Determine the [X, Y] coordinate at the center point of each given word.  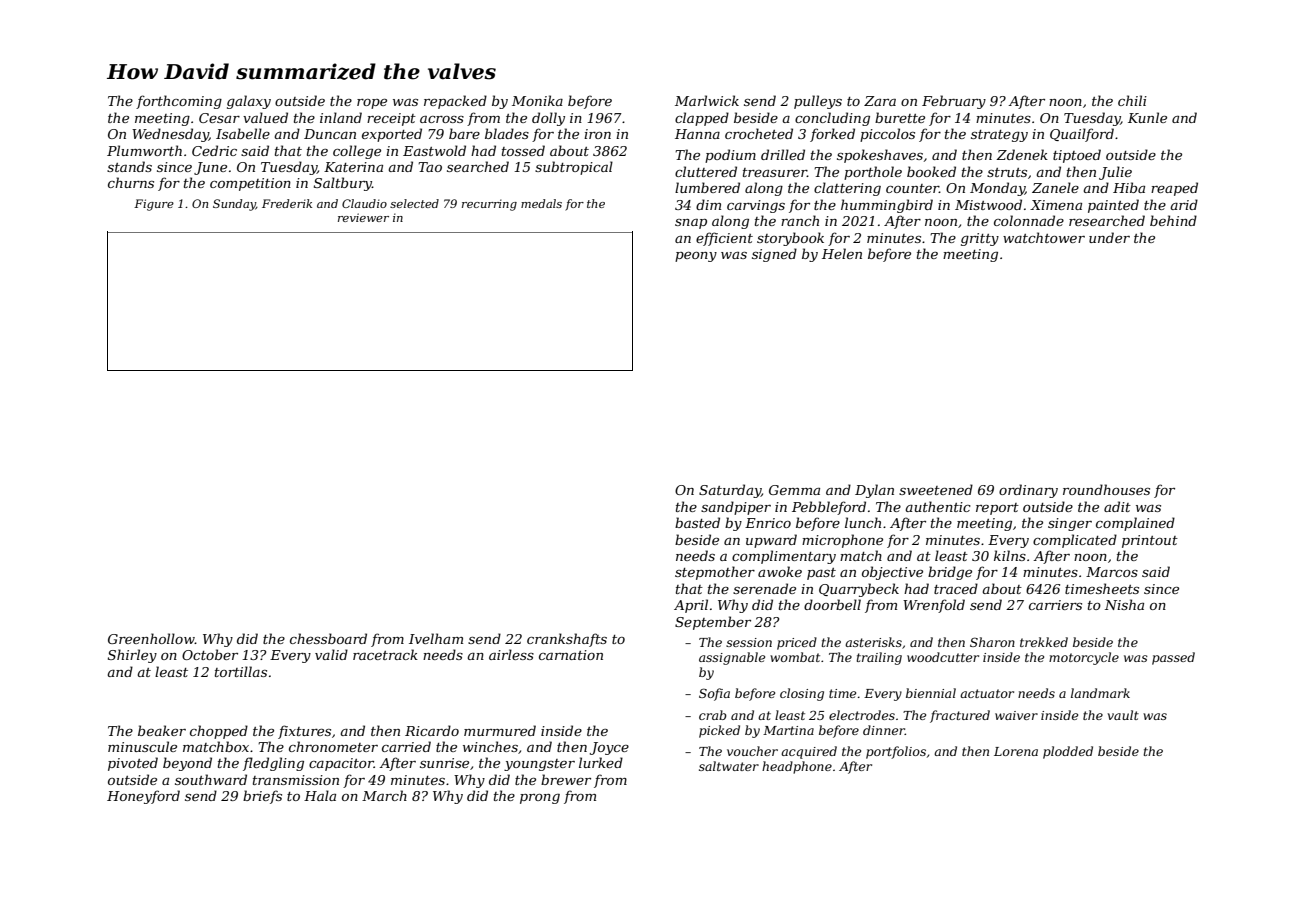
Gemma [794, 490]
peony [696, 257]
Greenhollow [151, 638]
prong [540, 799]
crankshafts [567, 640]
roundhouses [1106, 489]
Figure [154, 205]
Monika [537, 100]
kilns [1010, 555]
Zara [880, 101]
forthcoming [179, 102]
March [384, 795]
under [1109, 237]
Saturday [730, 491]
